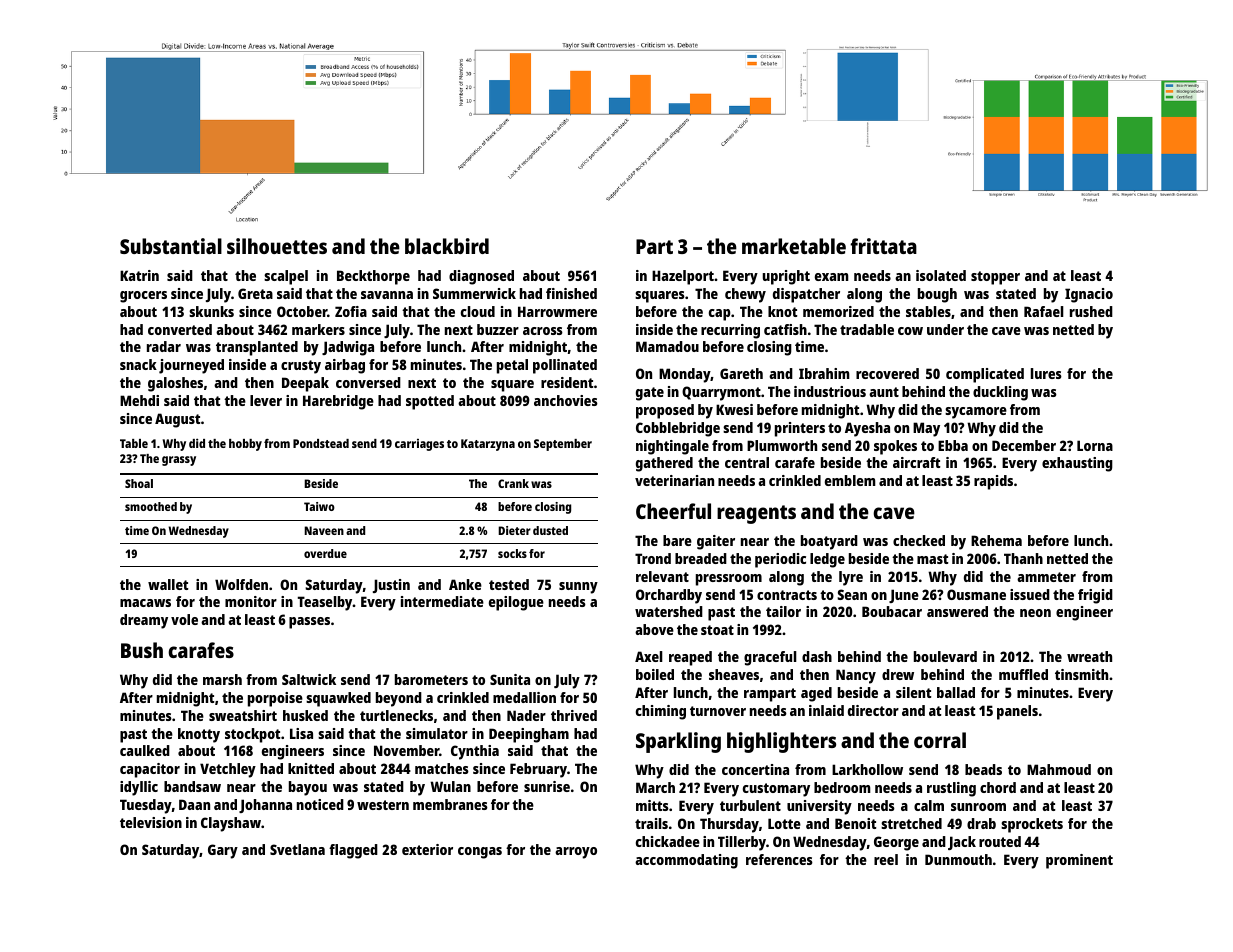 Image resolution: width=1233 pixels, height=952 pixels. I want to click on Ignacio, so click(1089, 295).
